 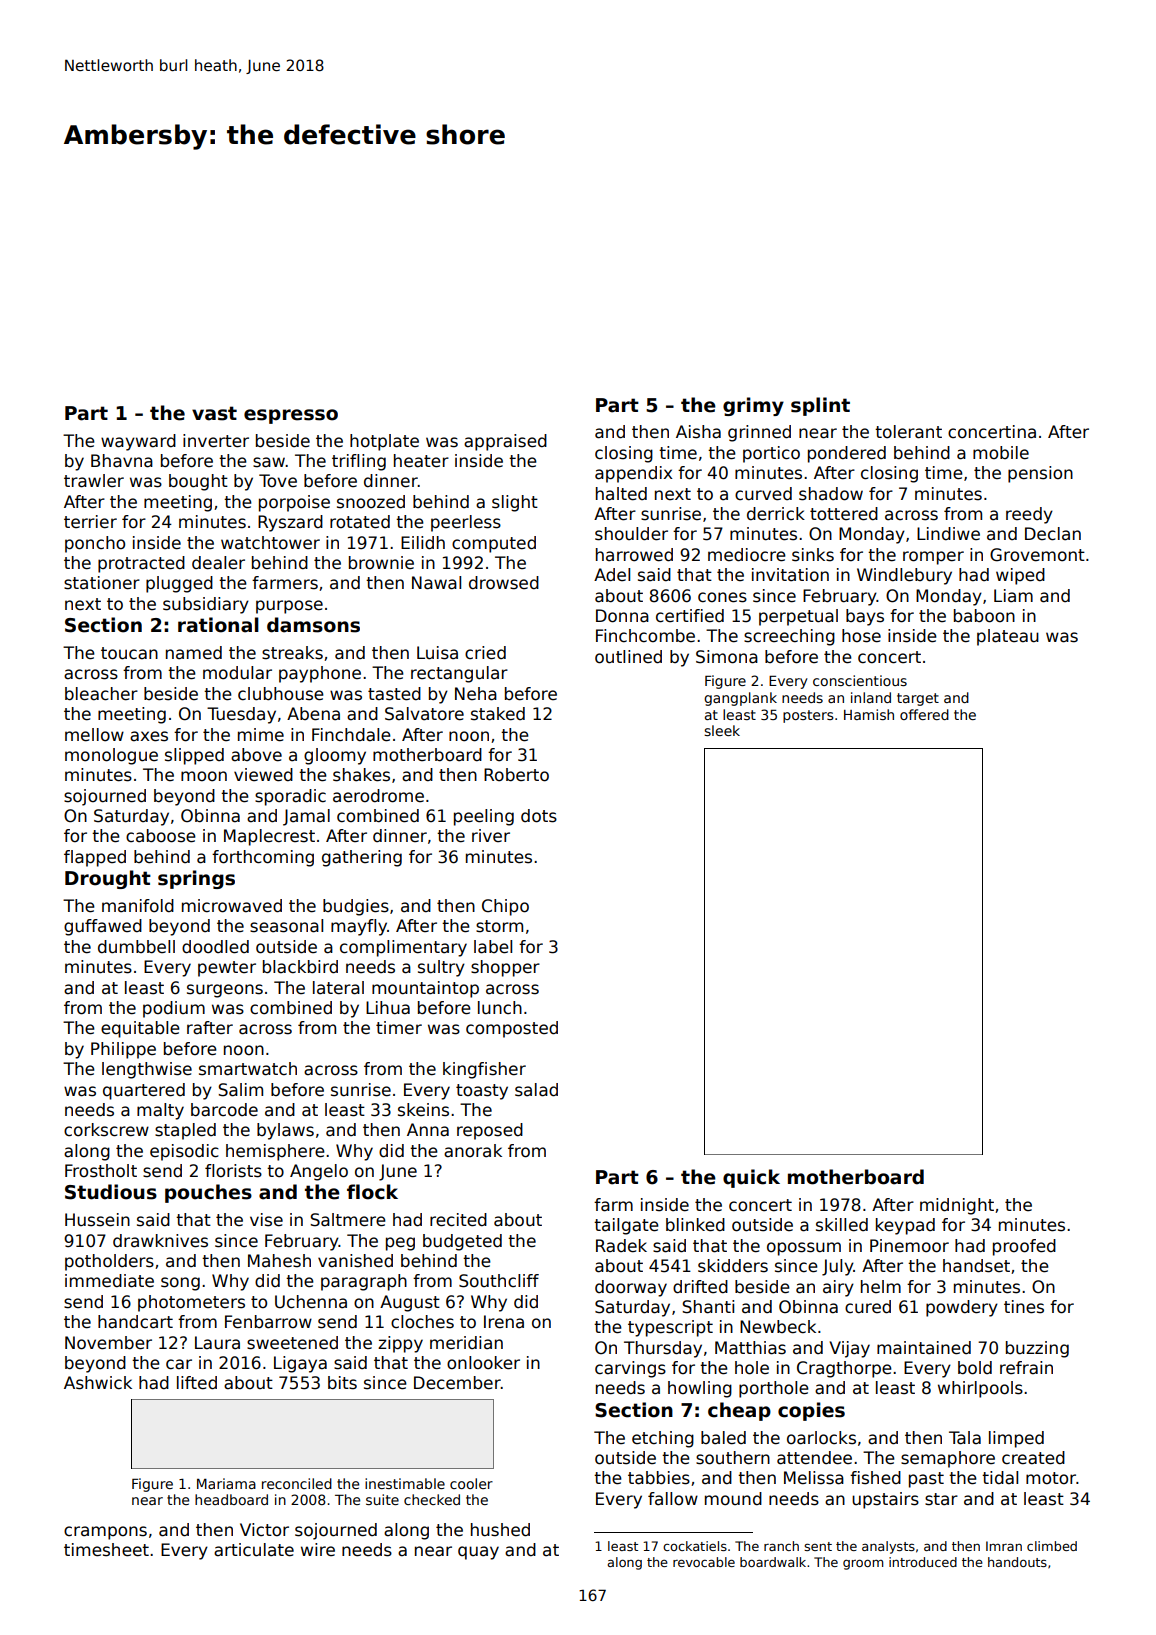 I want to click on Liam, so click(x=1013, y=596).
